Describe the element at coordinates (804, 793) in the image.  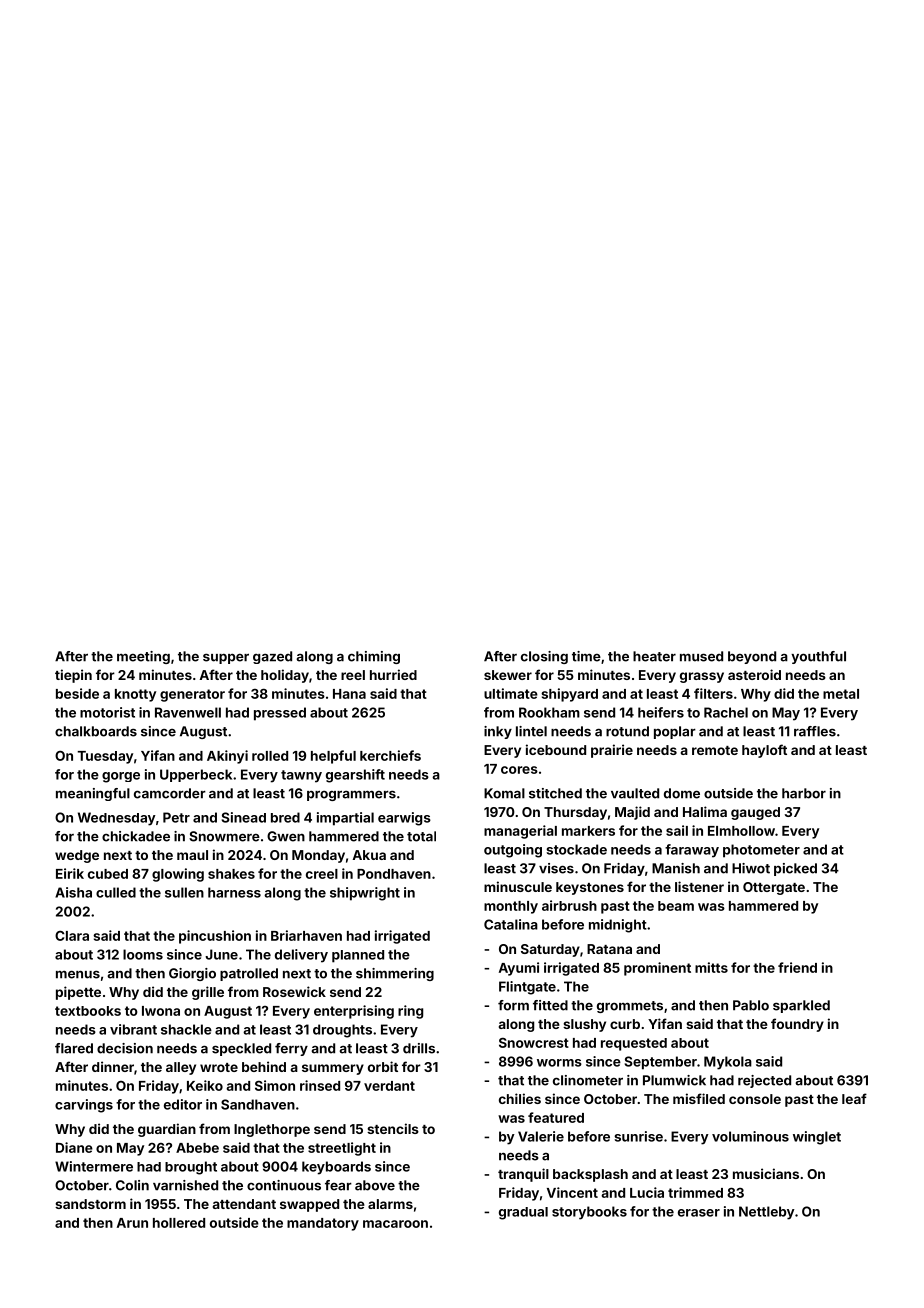
I see `harbor` at that location.
